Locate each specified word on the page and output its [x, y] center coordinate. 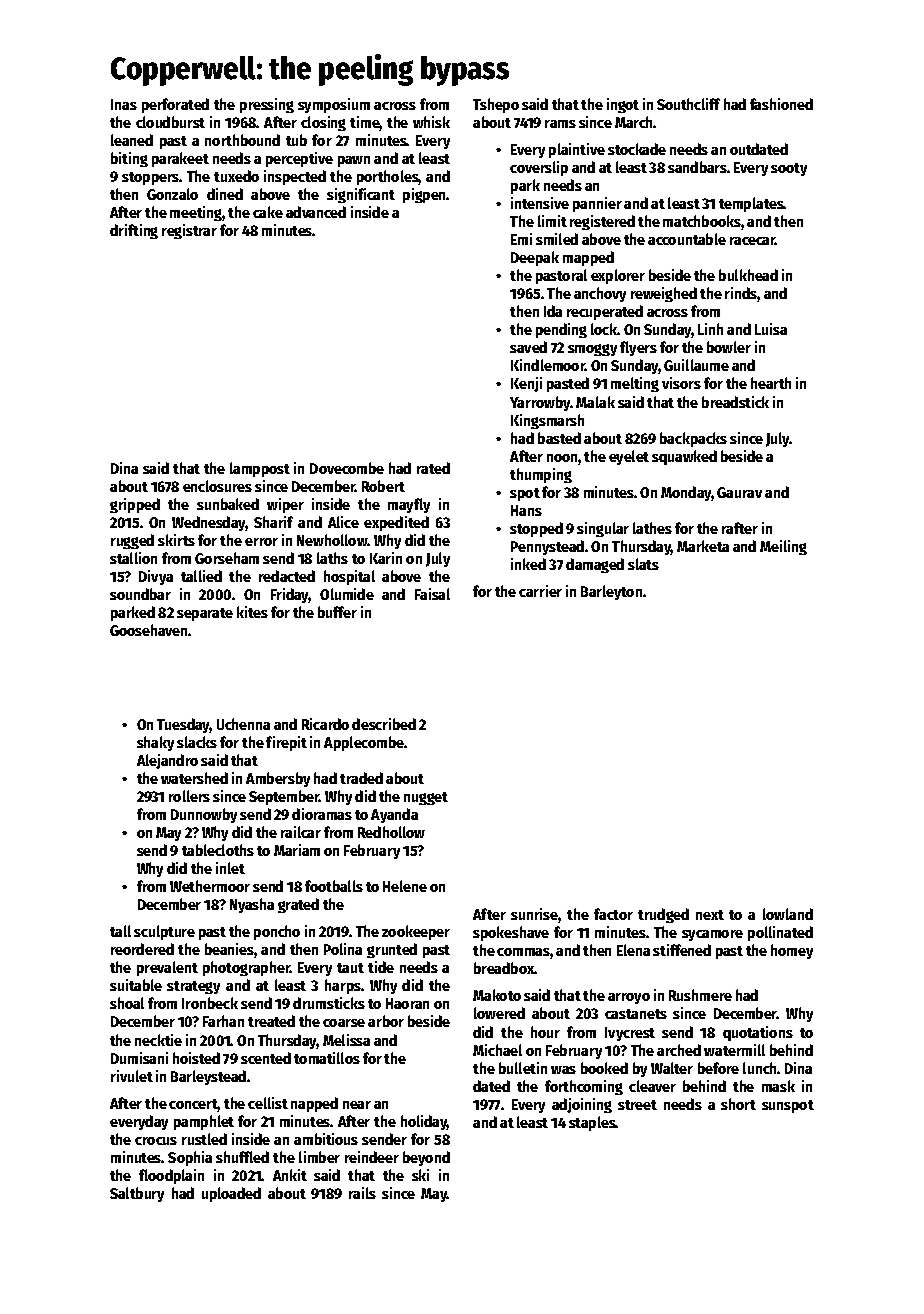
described [384, 724]
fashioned [781, 104]
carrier [540, 591]
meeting [196, 213]
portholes [388, 177]
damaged [595, 565]
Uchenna [243, 724]
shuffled [242, 1157]
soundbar [140, 594]
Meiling [783, 547]
